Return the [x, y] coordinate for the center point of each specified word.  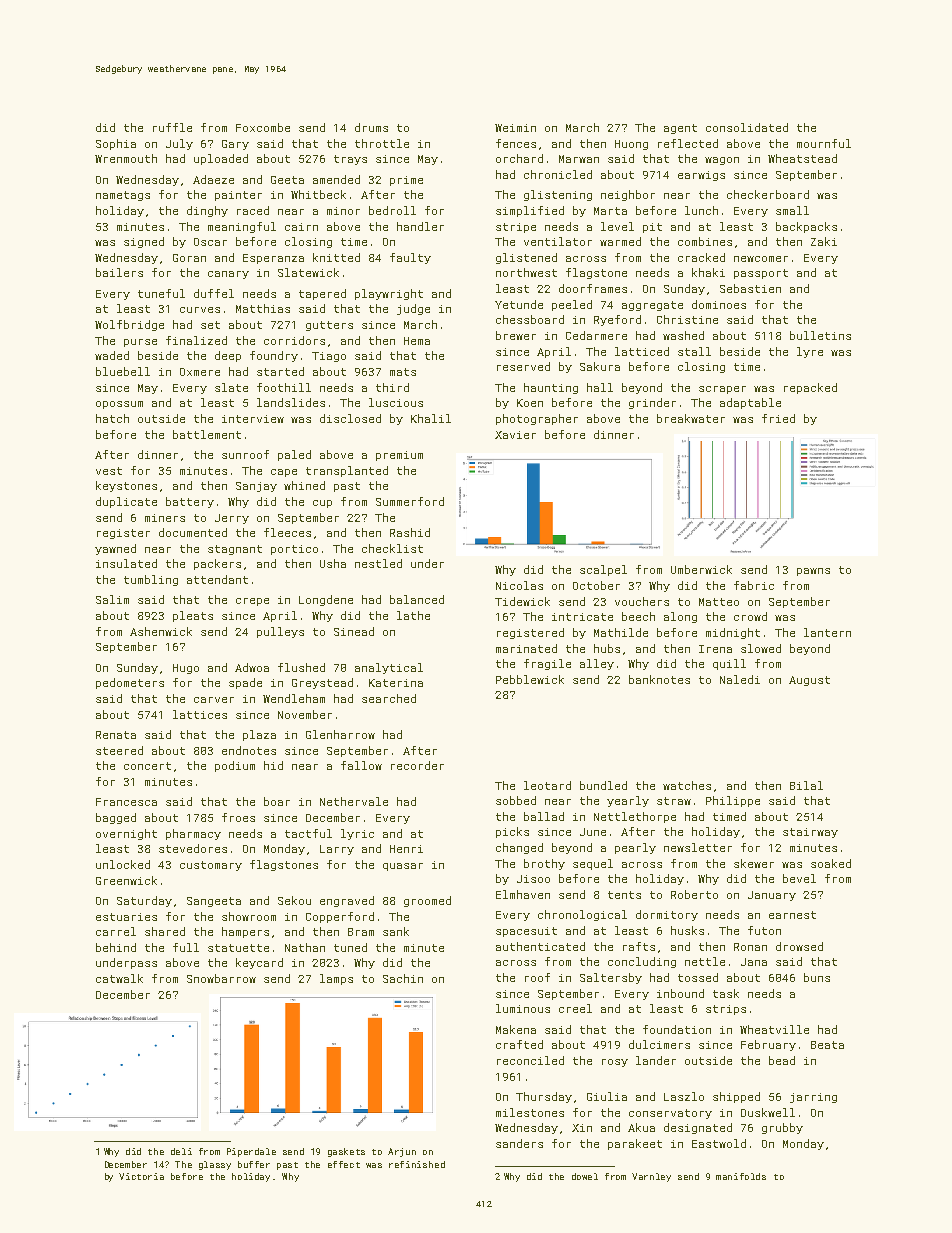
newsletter [698, 847]
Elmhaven [523, 894]
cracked [701, 257]
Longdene [326, 600]
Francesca [126, 802]
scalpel [603, 570]
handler [420, 226]
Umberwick [701, 569]
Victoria [141, 1176]
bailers [119, 272]
